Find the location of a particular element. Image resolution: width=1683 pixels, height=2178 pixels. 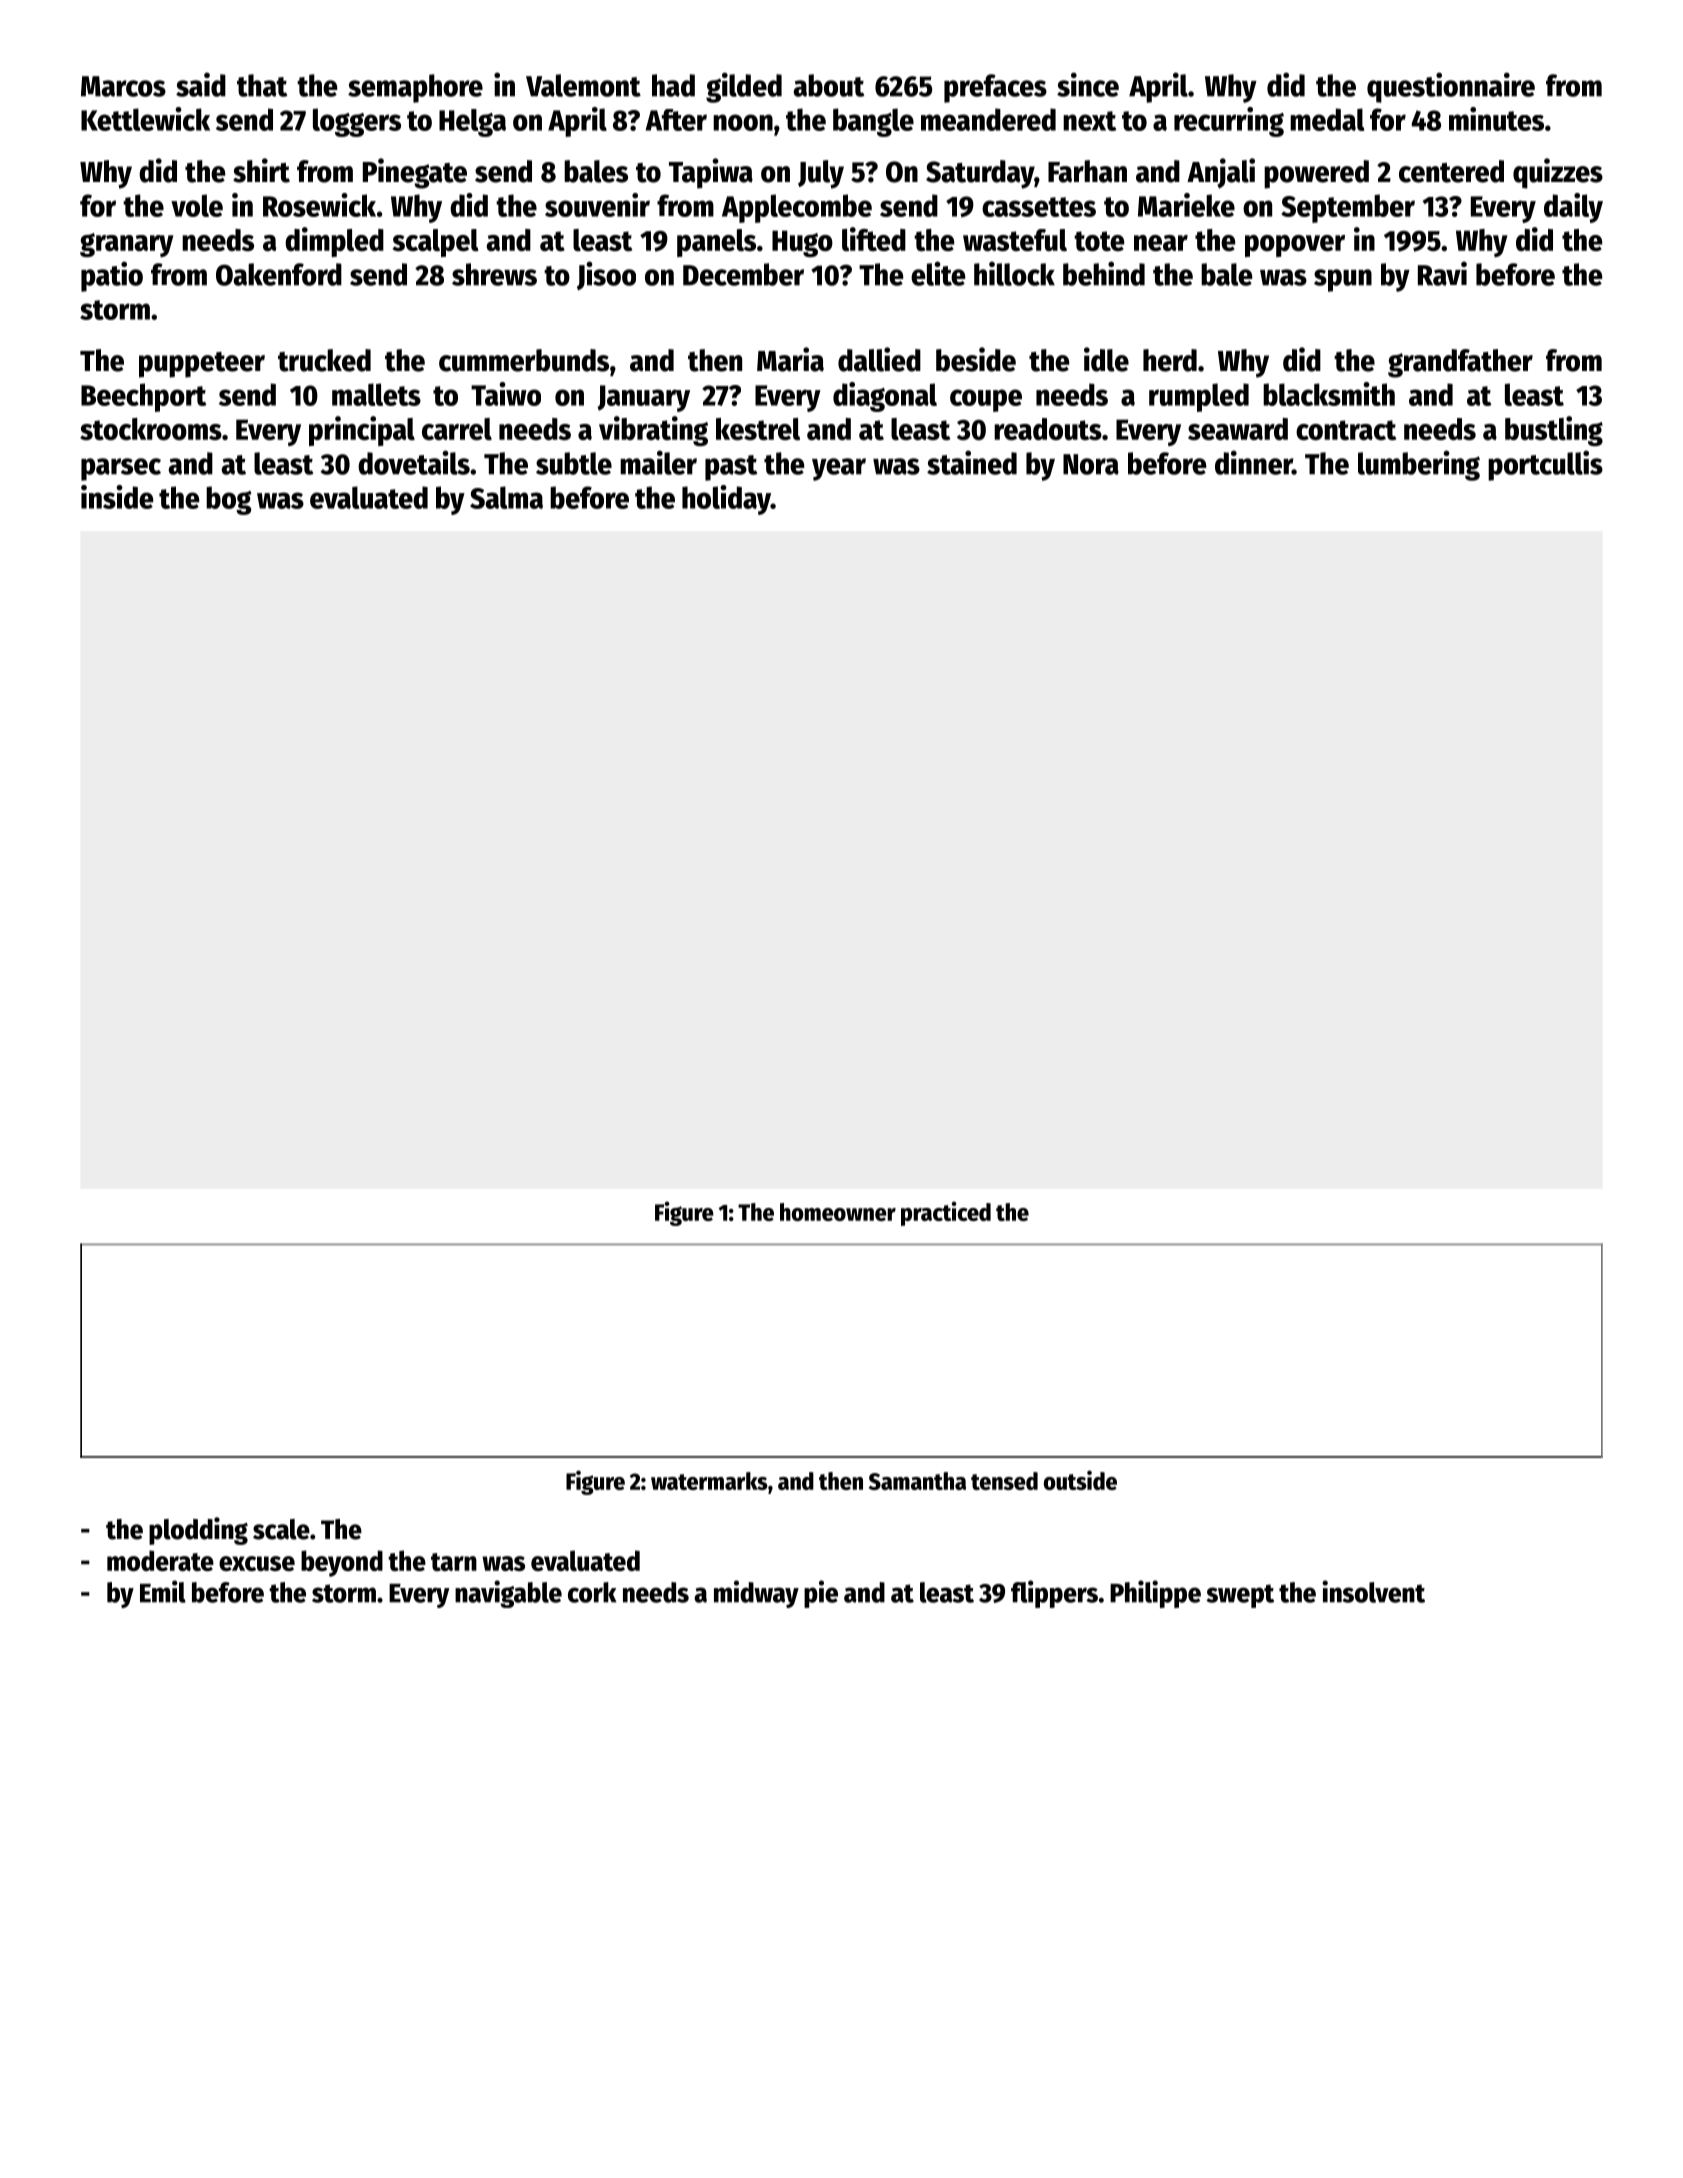

navigable is located at coordinates (508, 1594).
